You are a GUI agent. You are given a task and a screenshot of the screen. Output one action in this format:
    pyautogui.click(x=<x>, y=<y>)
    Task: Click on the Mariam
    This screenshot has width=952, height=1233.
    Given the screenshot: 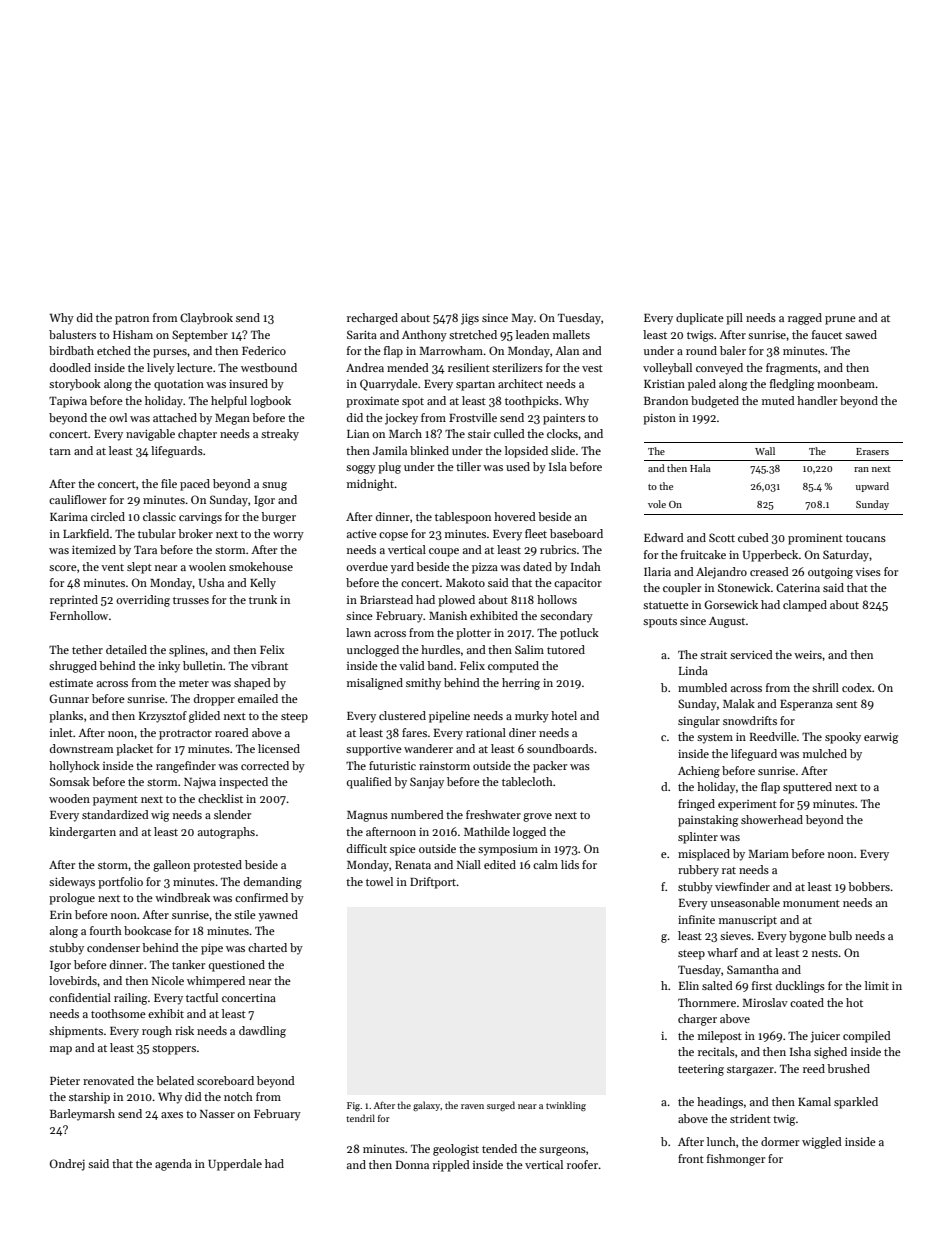 What is the action you would take?
    pyautogui.click(x=768, y=854)
